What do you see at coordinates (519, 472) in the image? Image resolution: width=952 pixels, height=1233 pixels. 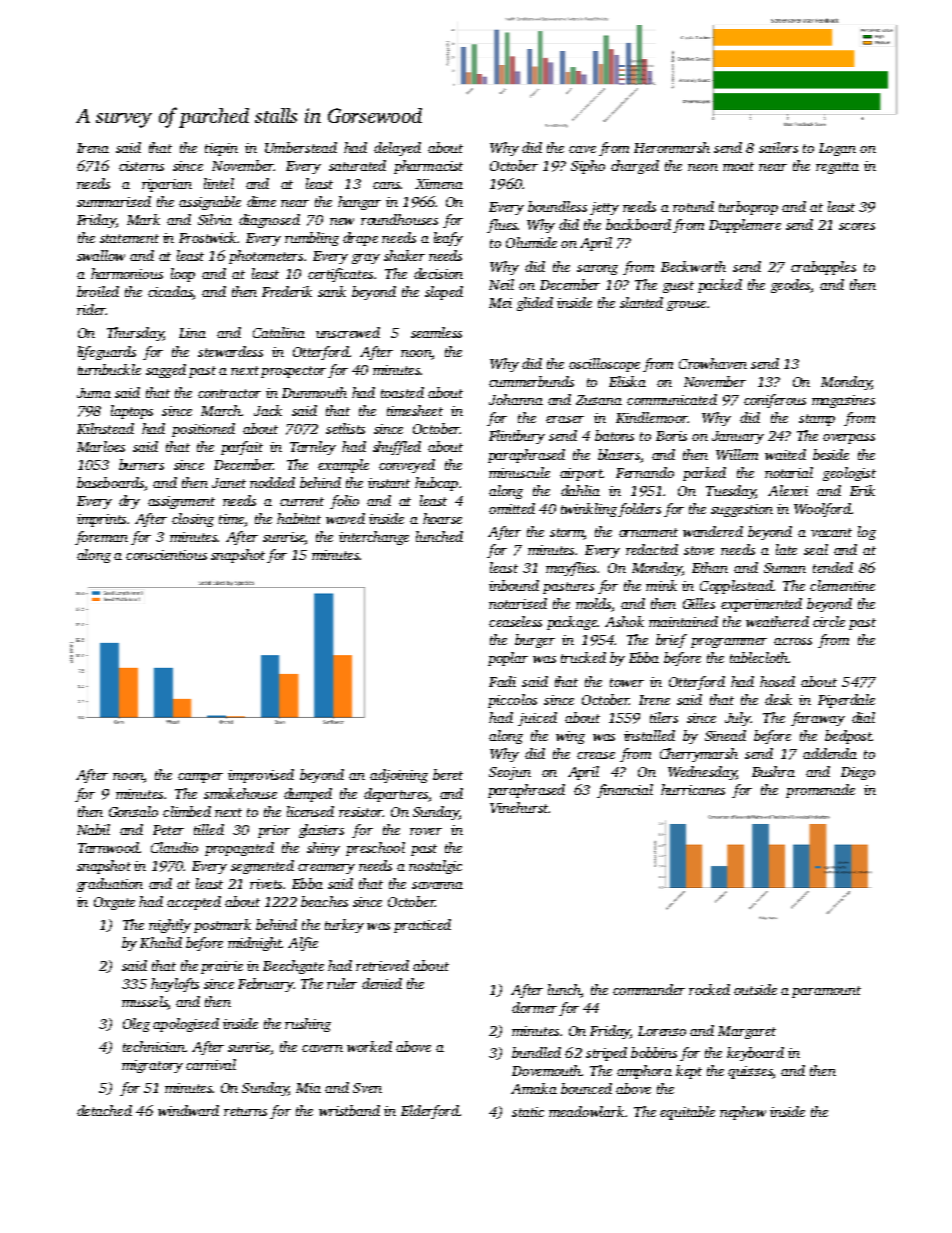 I see `minuscule` at bounding box center [519, 472].
